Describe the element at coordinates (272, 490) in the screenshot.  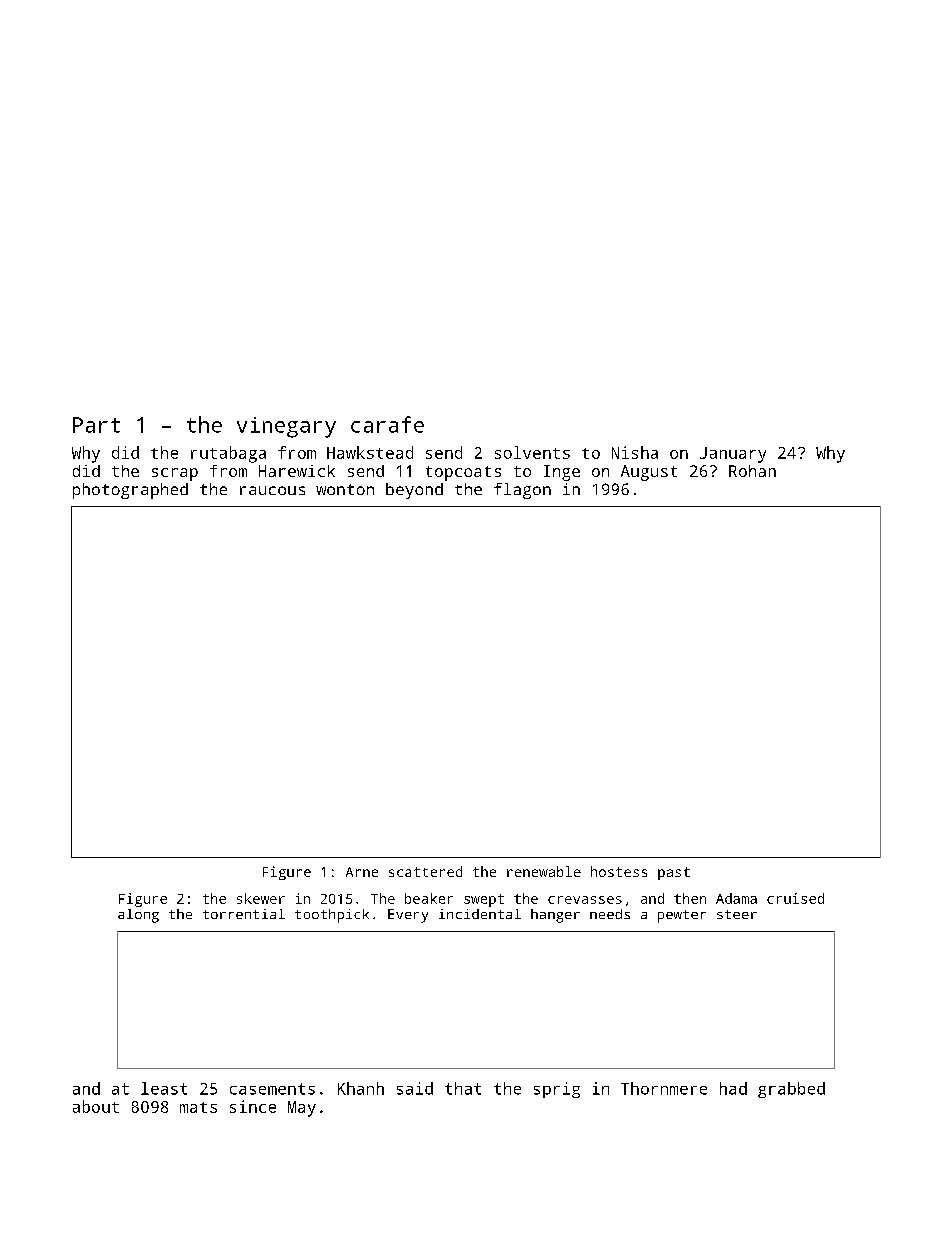
I see `raucous` at that location.
